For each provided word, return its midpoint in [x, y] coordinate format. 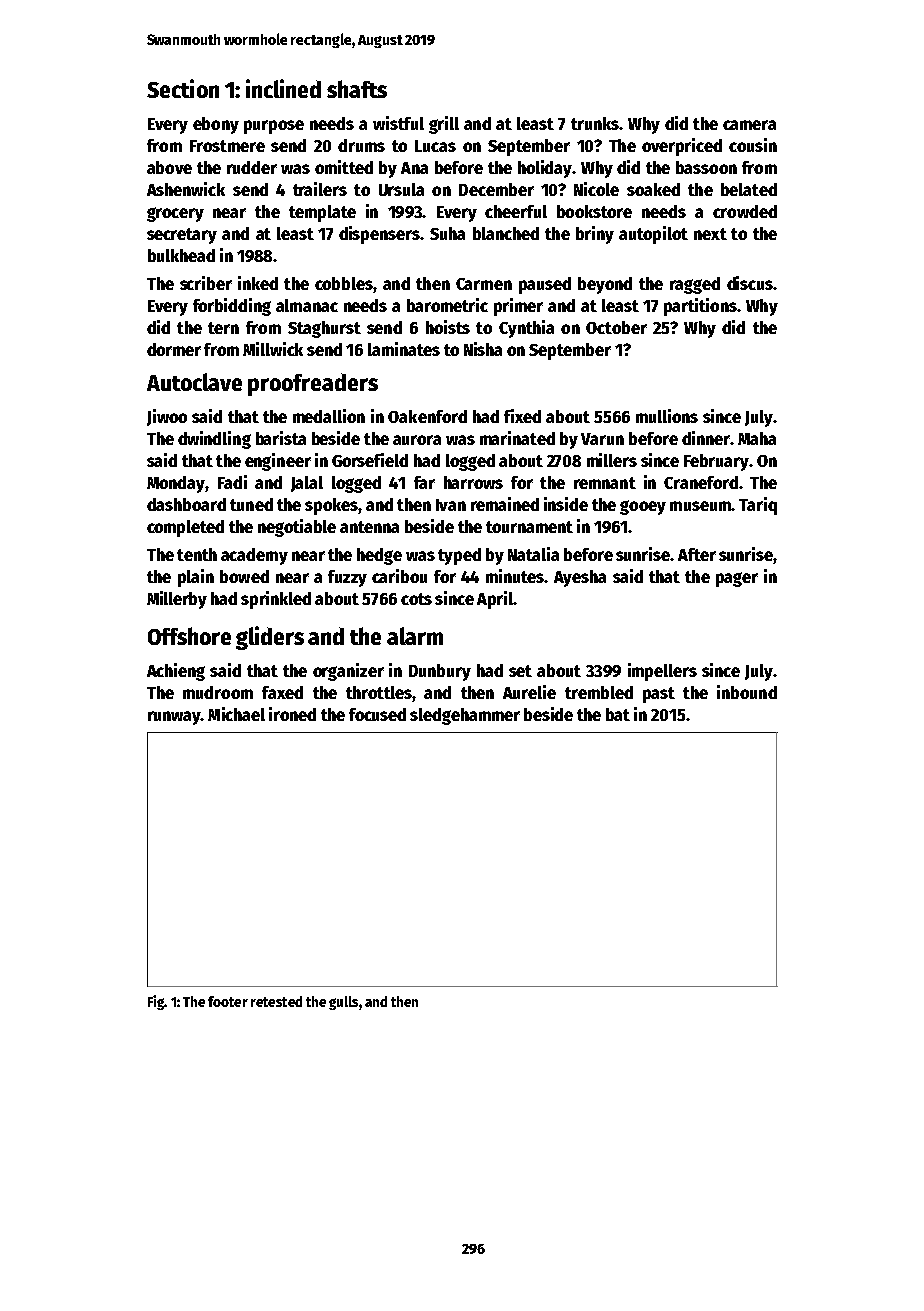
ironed [292, 714]
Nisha [483, 349]
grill [444, 125]
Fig [156, 1002]
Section [183, 88]
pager [737, 579]
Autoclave [194, 382]
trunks [595, 123]
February [716, 462]
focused [377, 714]
